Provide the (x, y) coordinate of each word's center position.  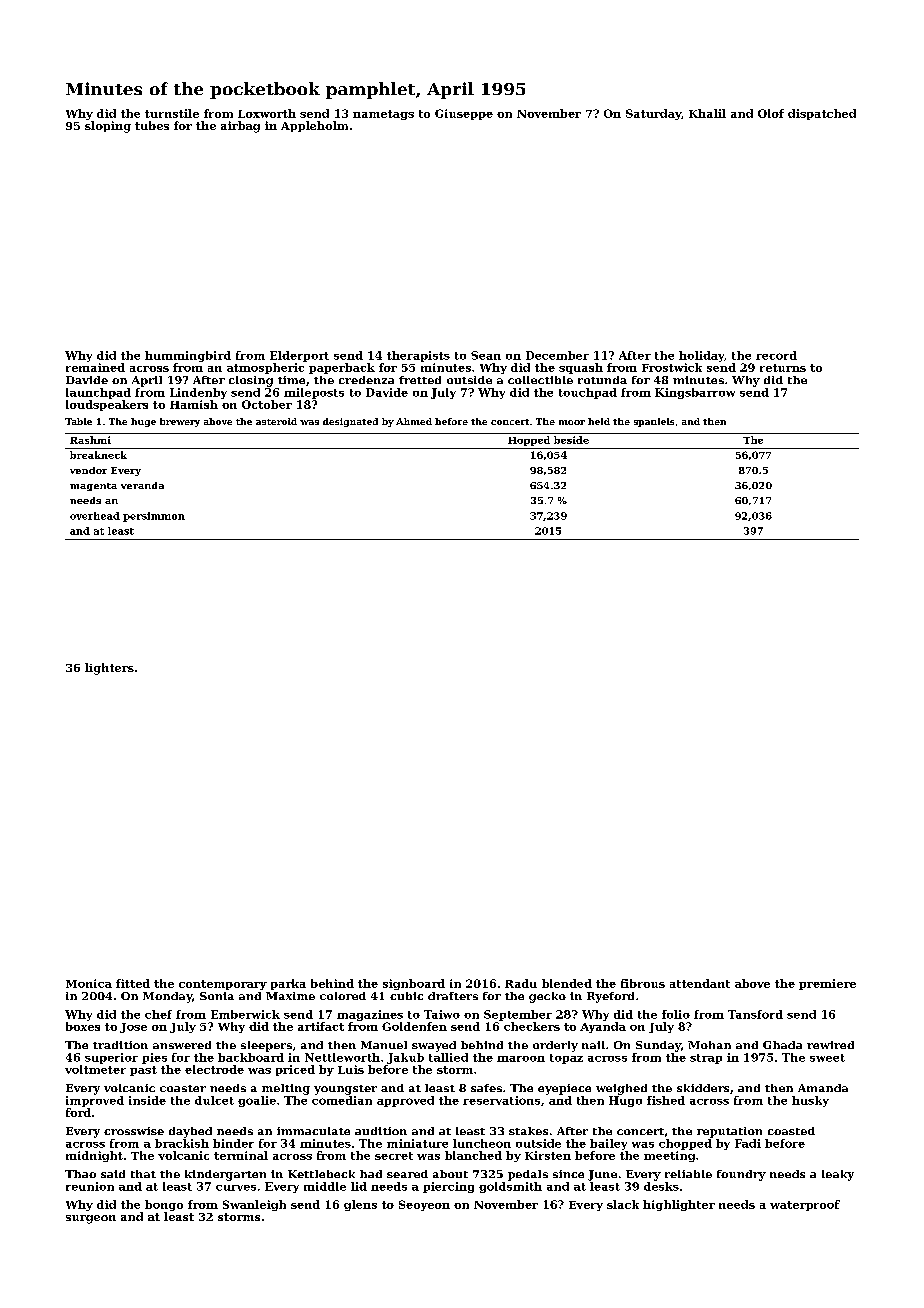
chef (158, 1014)
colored (343, 996)
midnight (94, 1156)
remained (95, 367)
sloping (108, 127)
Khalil (707, 113)
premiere (827, 984)
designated (350, 422)
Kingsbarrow (695, 393)
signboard (414, 984)
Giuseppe (464, 114)
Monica (89, 983)
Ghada (782, 1045)
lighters (109, 669)
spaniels (654, 422)
